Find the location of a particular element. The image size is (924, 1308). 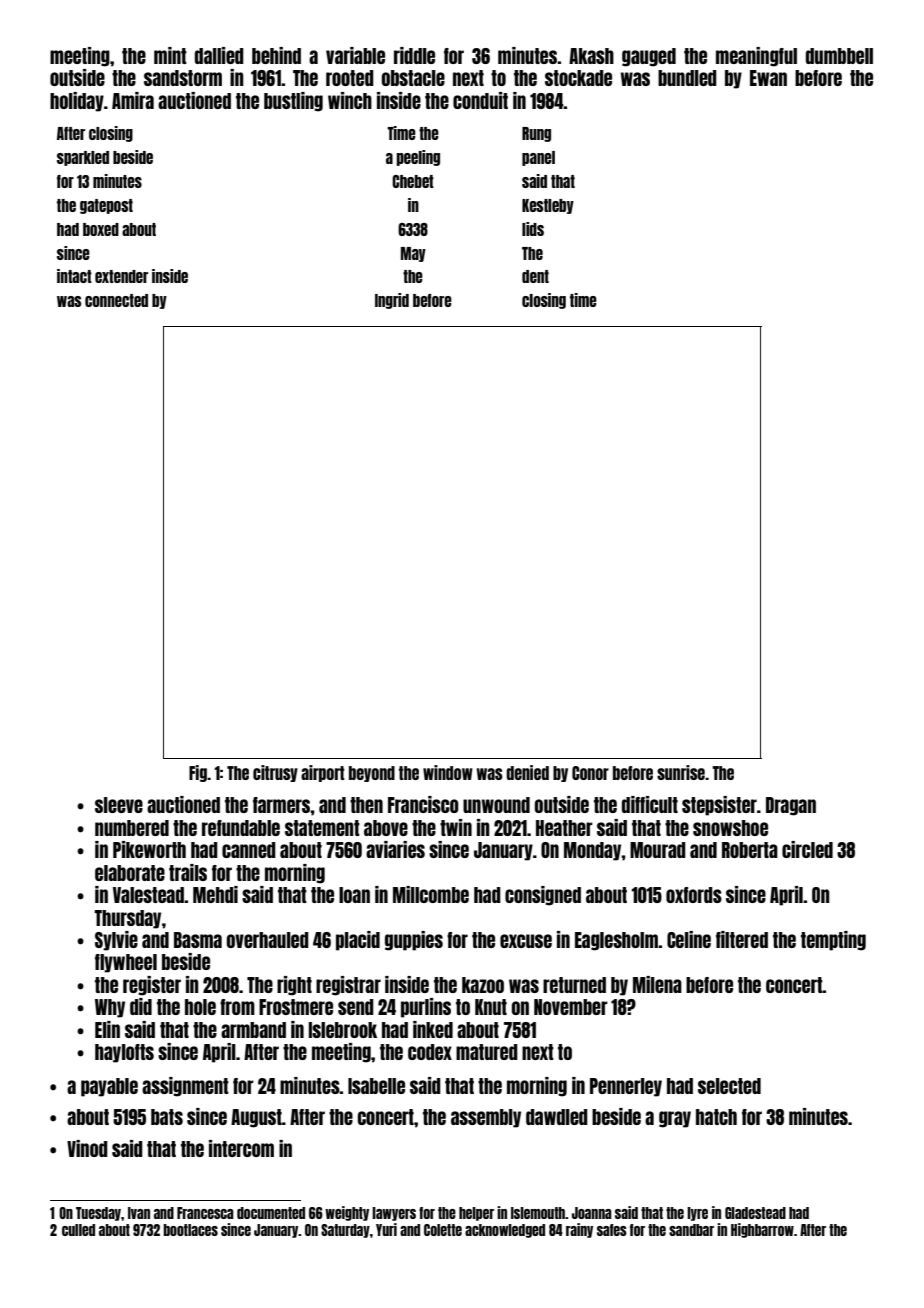

send is located at coordinates (356, 1007).
